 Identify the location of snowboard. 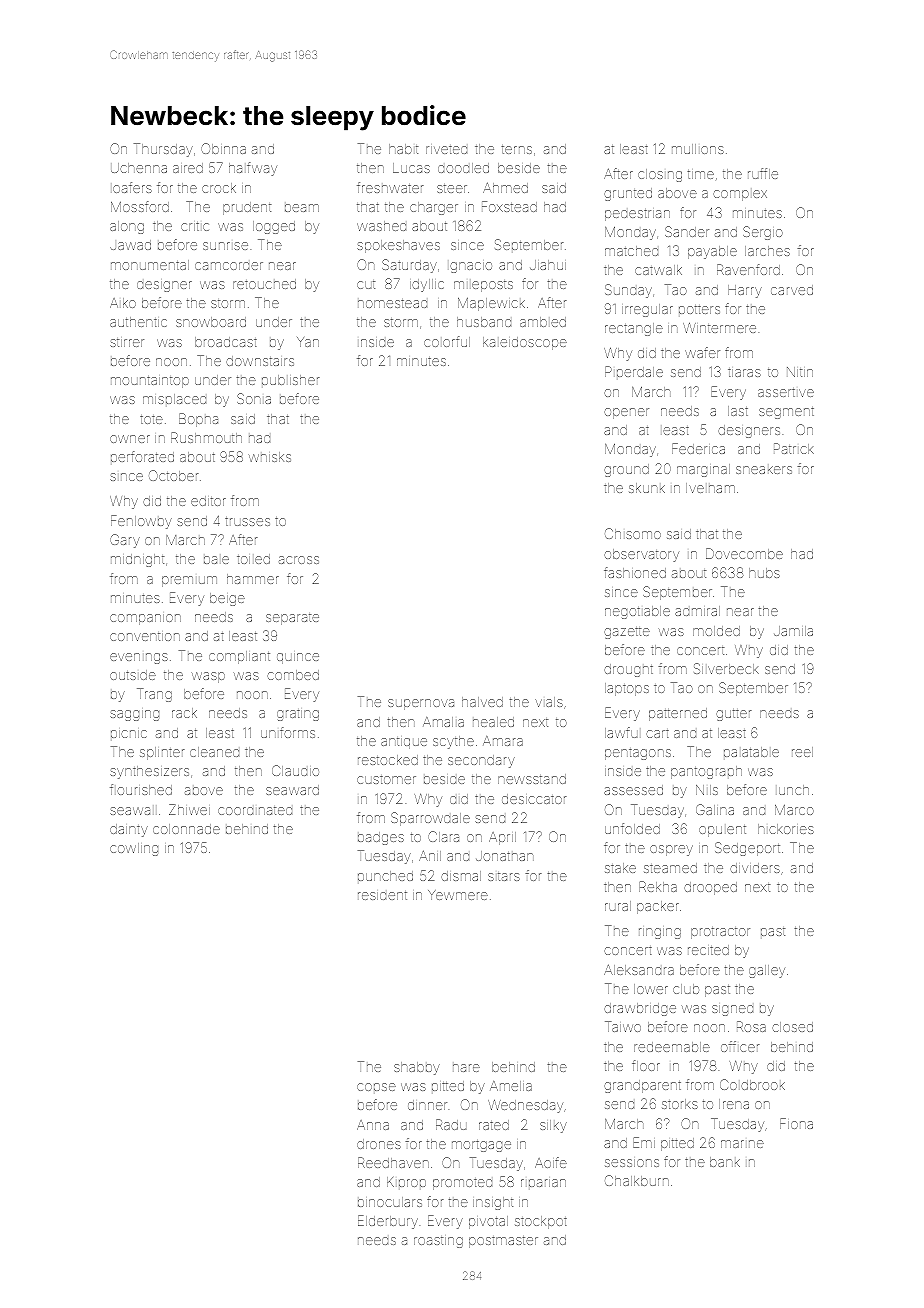
(211, 322).
